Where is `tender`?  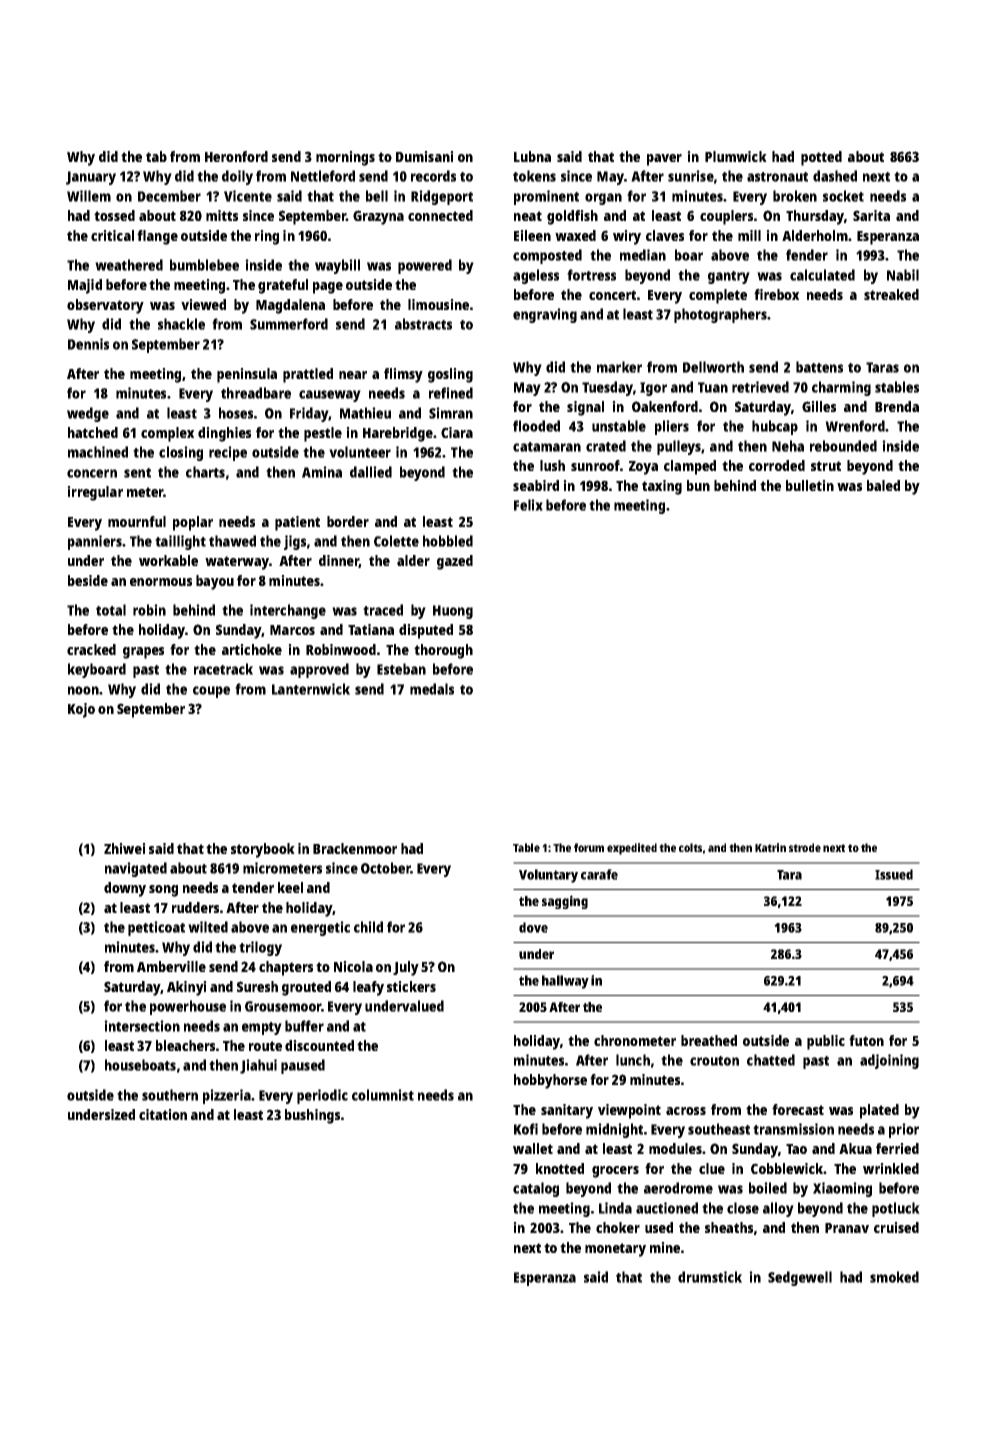 tender is located at coordinates (253, 887).
